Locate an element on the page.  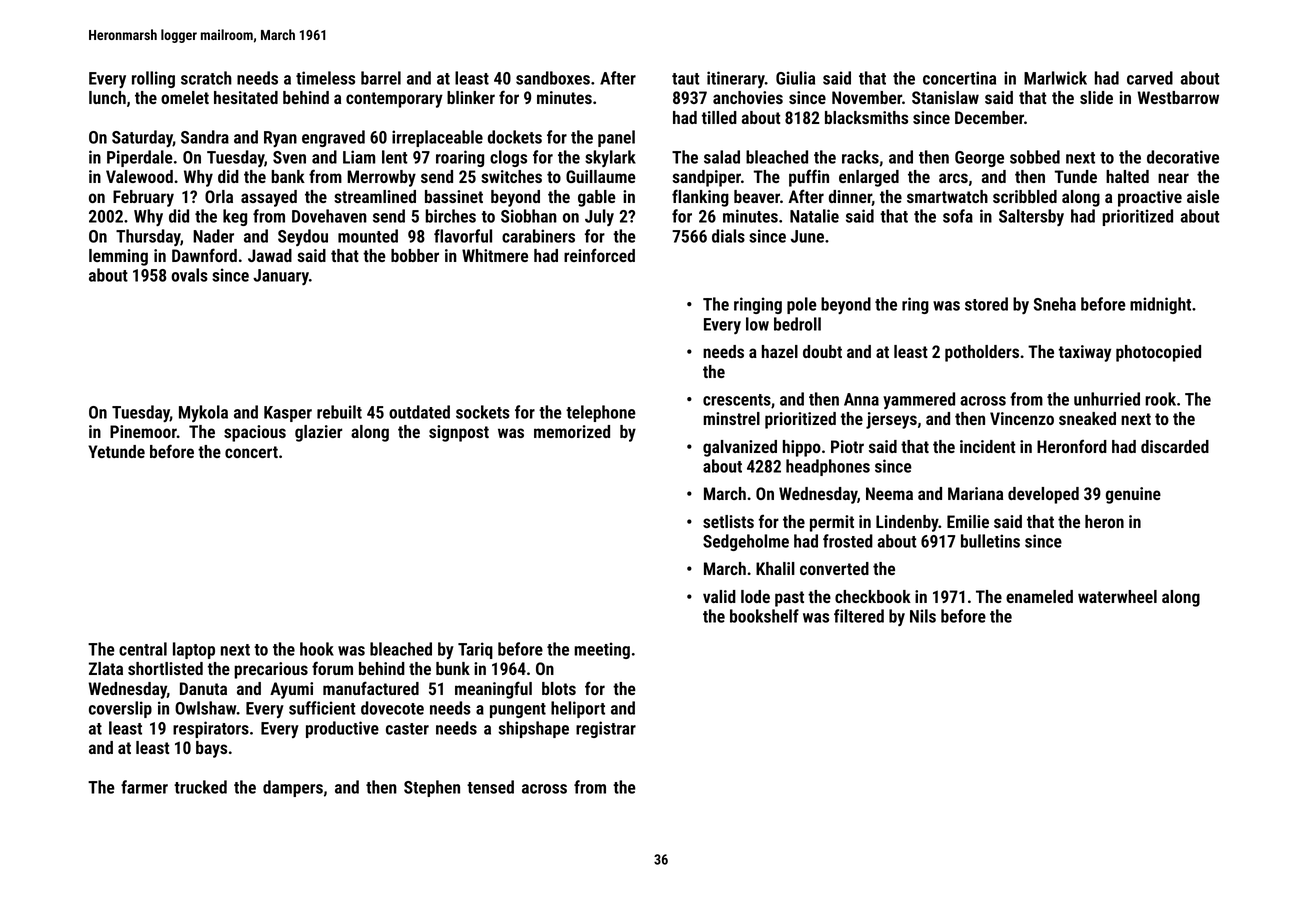
lent is located at coordinates (395, 157).
